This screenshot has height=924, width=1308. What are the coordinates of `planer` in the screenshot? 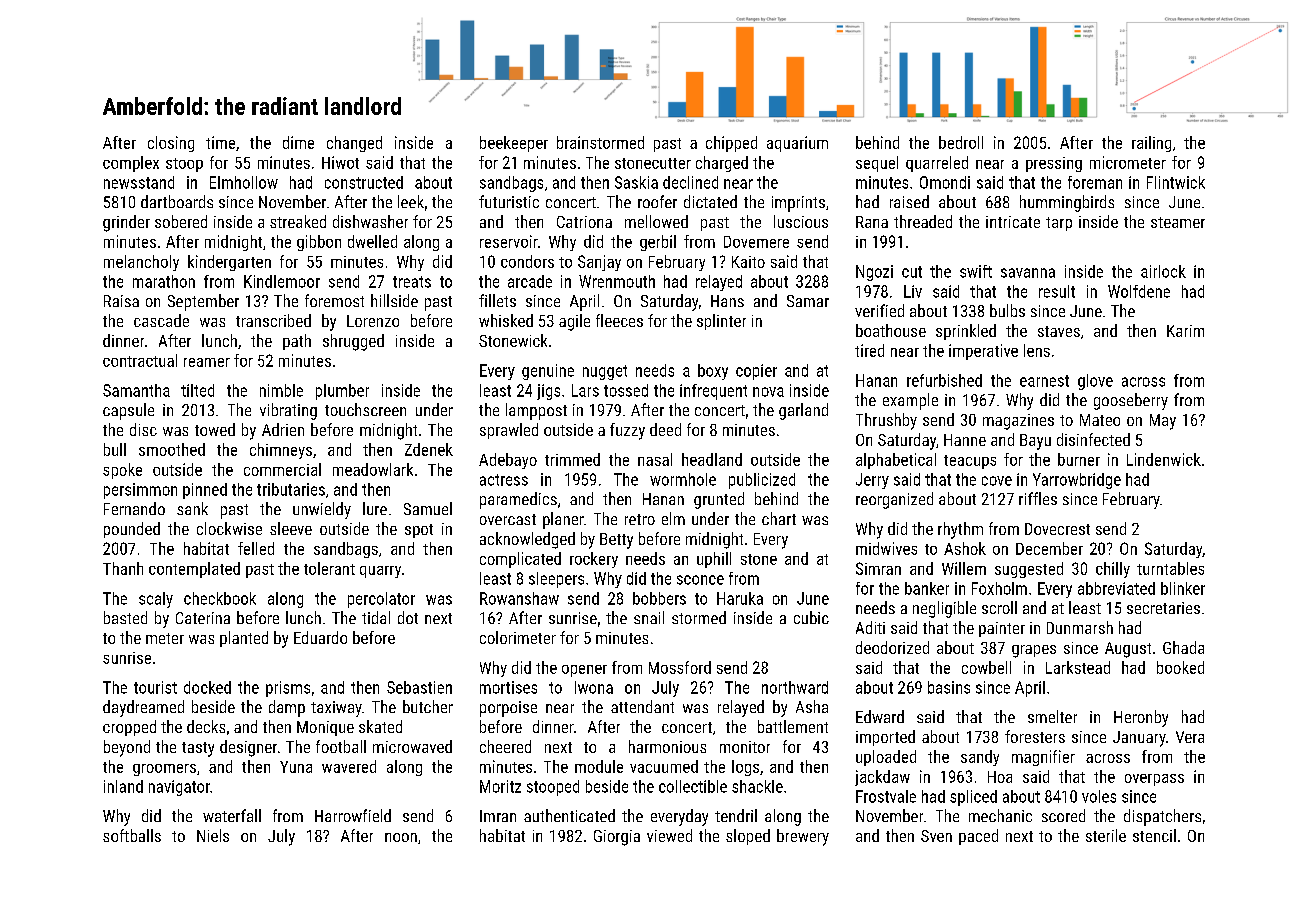 It's located at (563, 520).
